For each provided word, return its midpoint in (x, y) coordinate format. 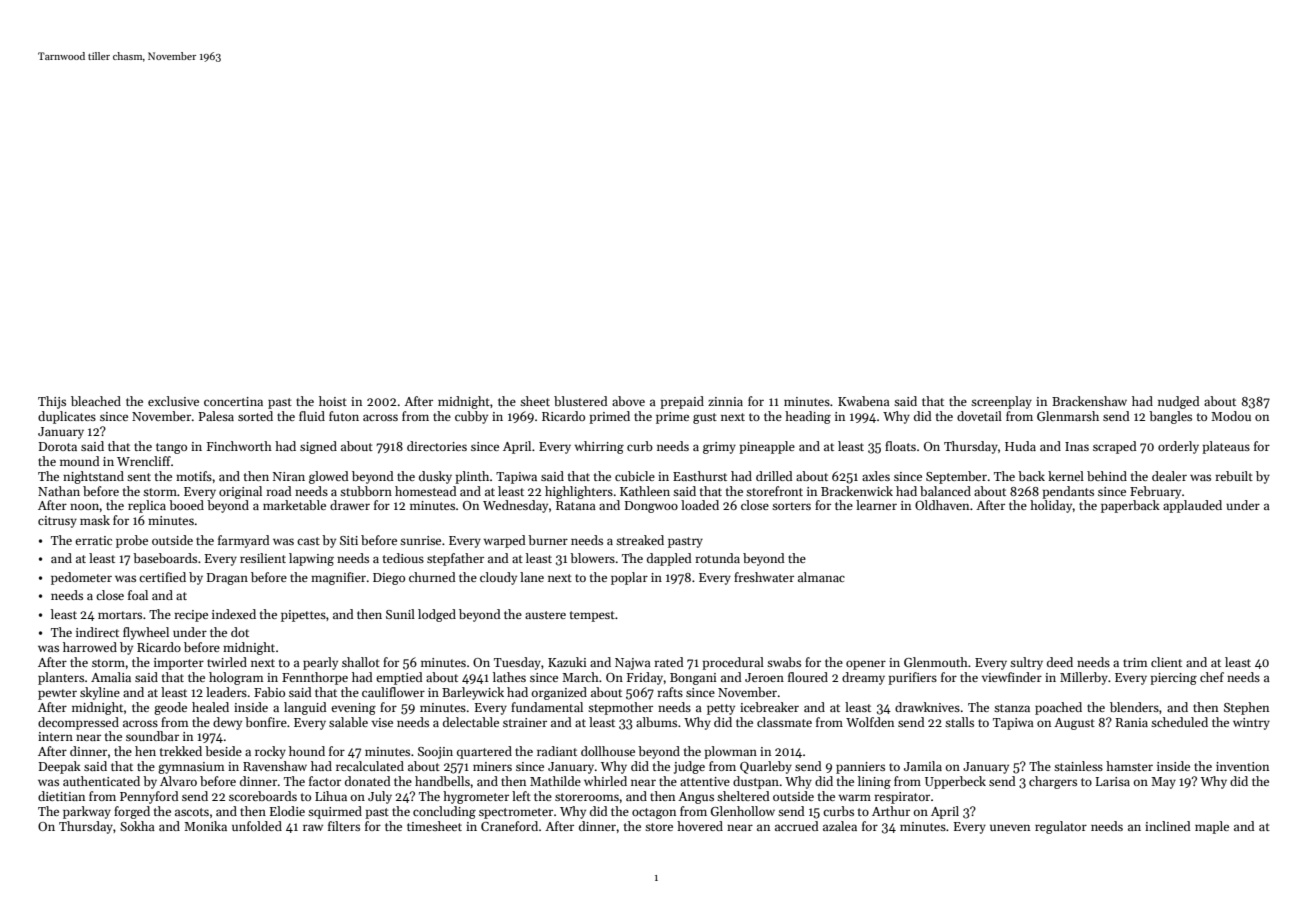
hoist (333, 401)
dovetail (979, 416)
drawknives (927, 707)
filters (344, 826)
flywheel (146, 633)
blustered (581, 401)
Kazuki (567, 662)
